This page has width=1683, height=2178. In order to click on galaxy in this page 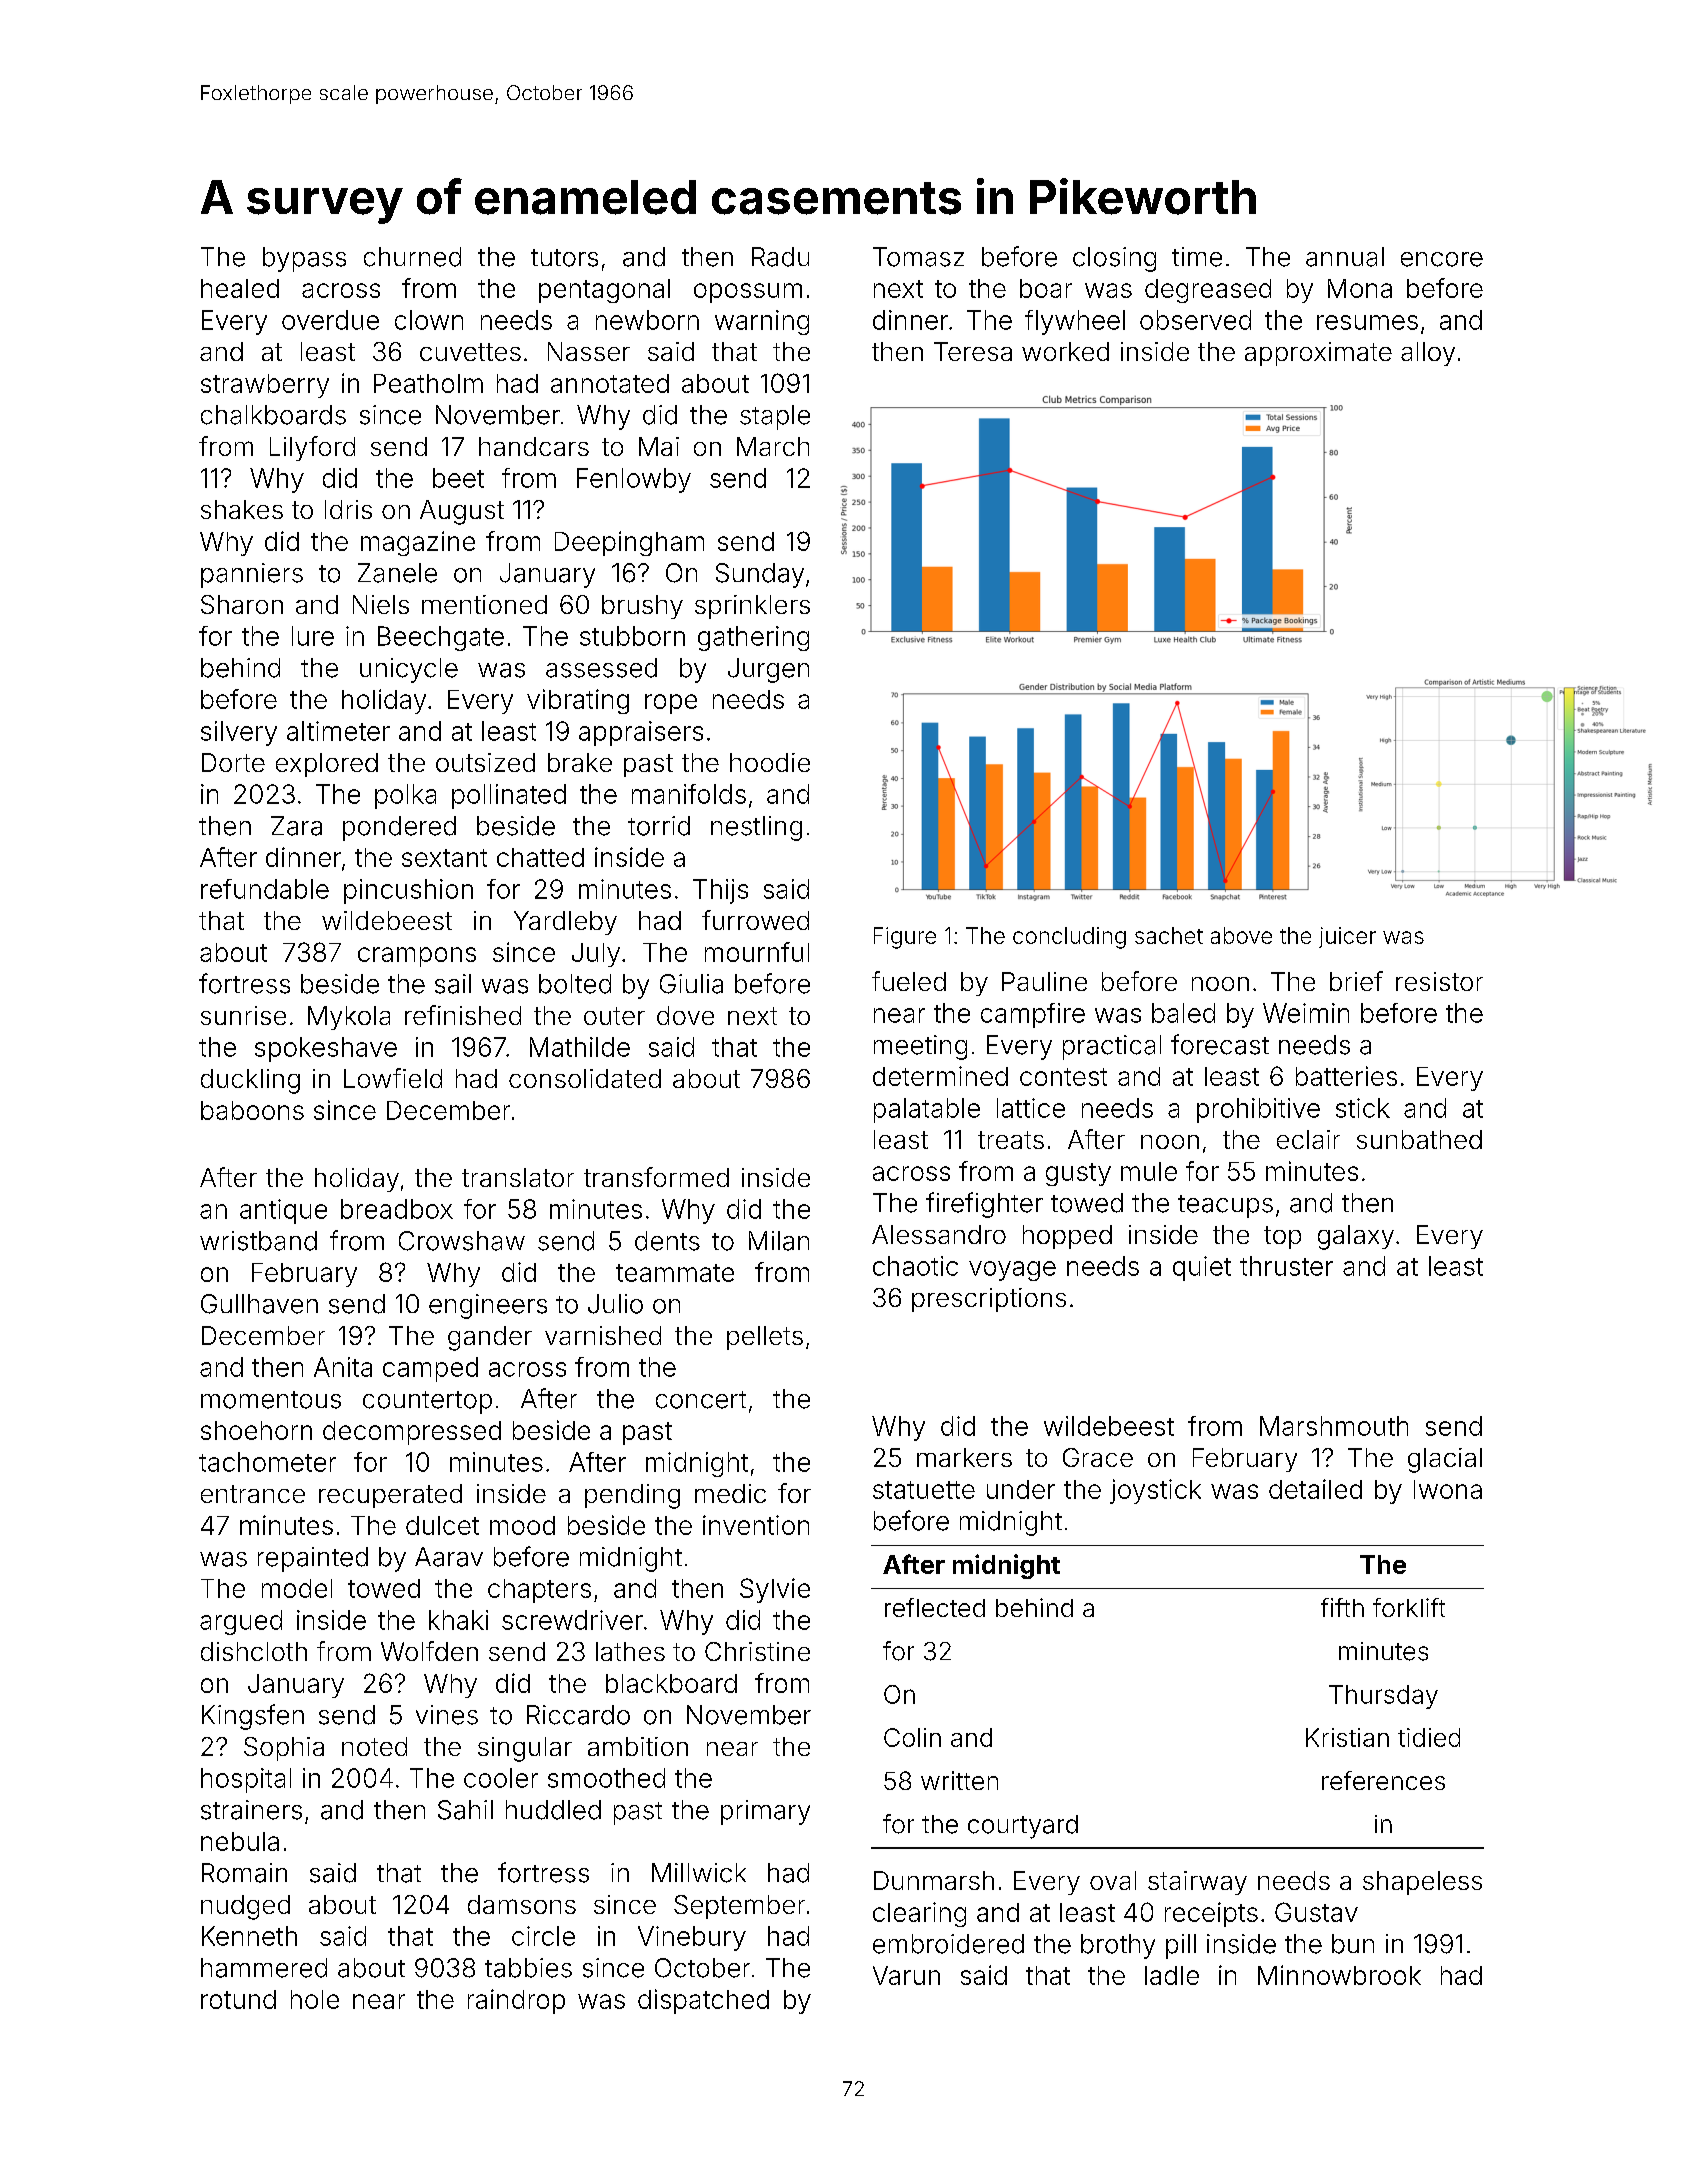, I will do `click(1356, 1237)`.
